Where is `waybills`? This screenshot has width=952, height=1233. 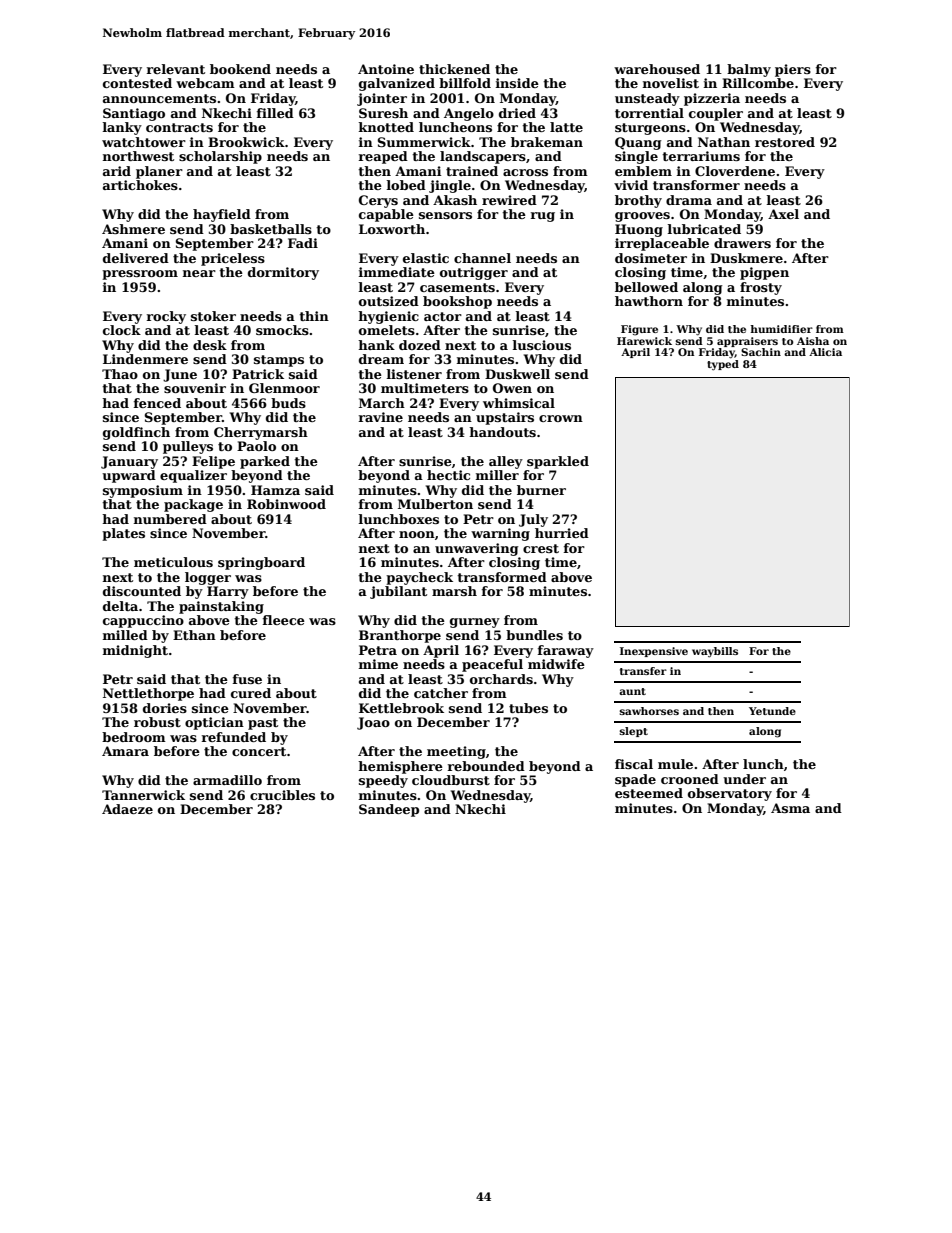 waybills is located at coordinates (715, 652).
